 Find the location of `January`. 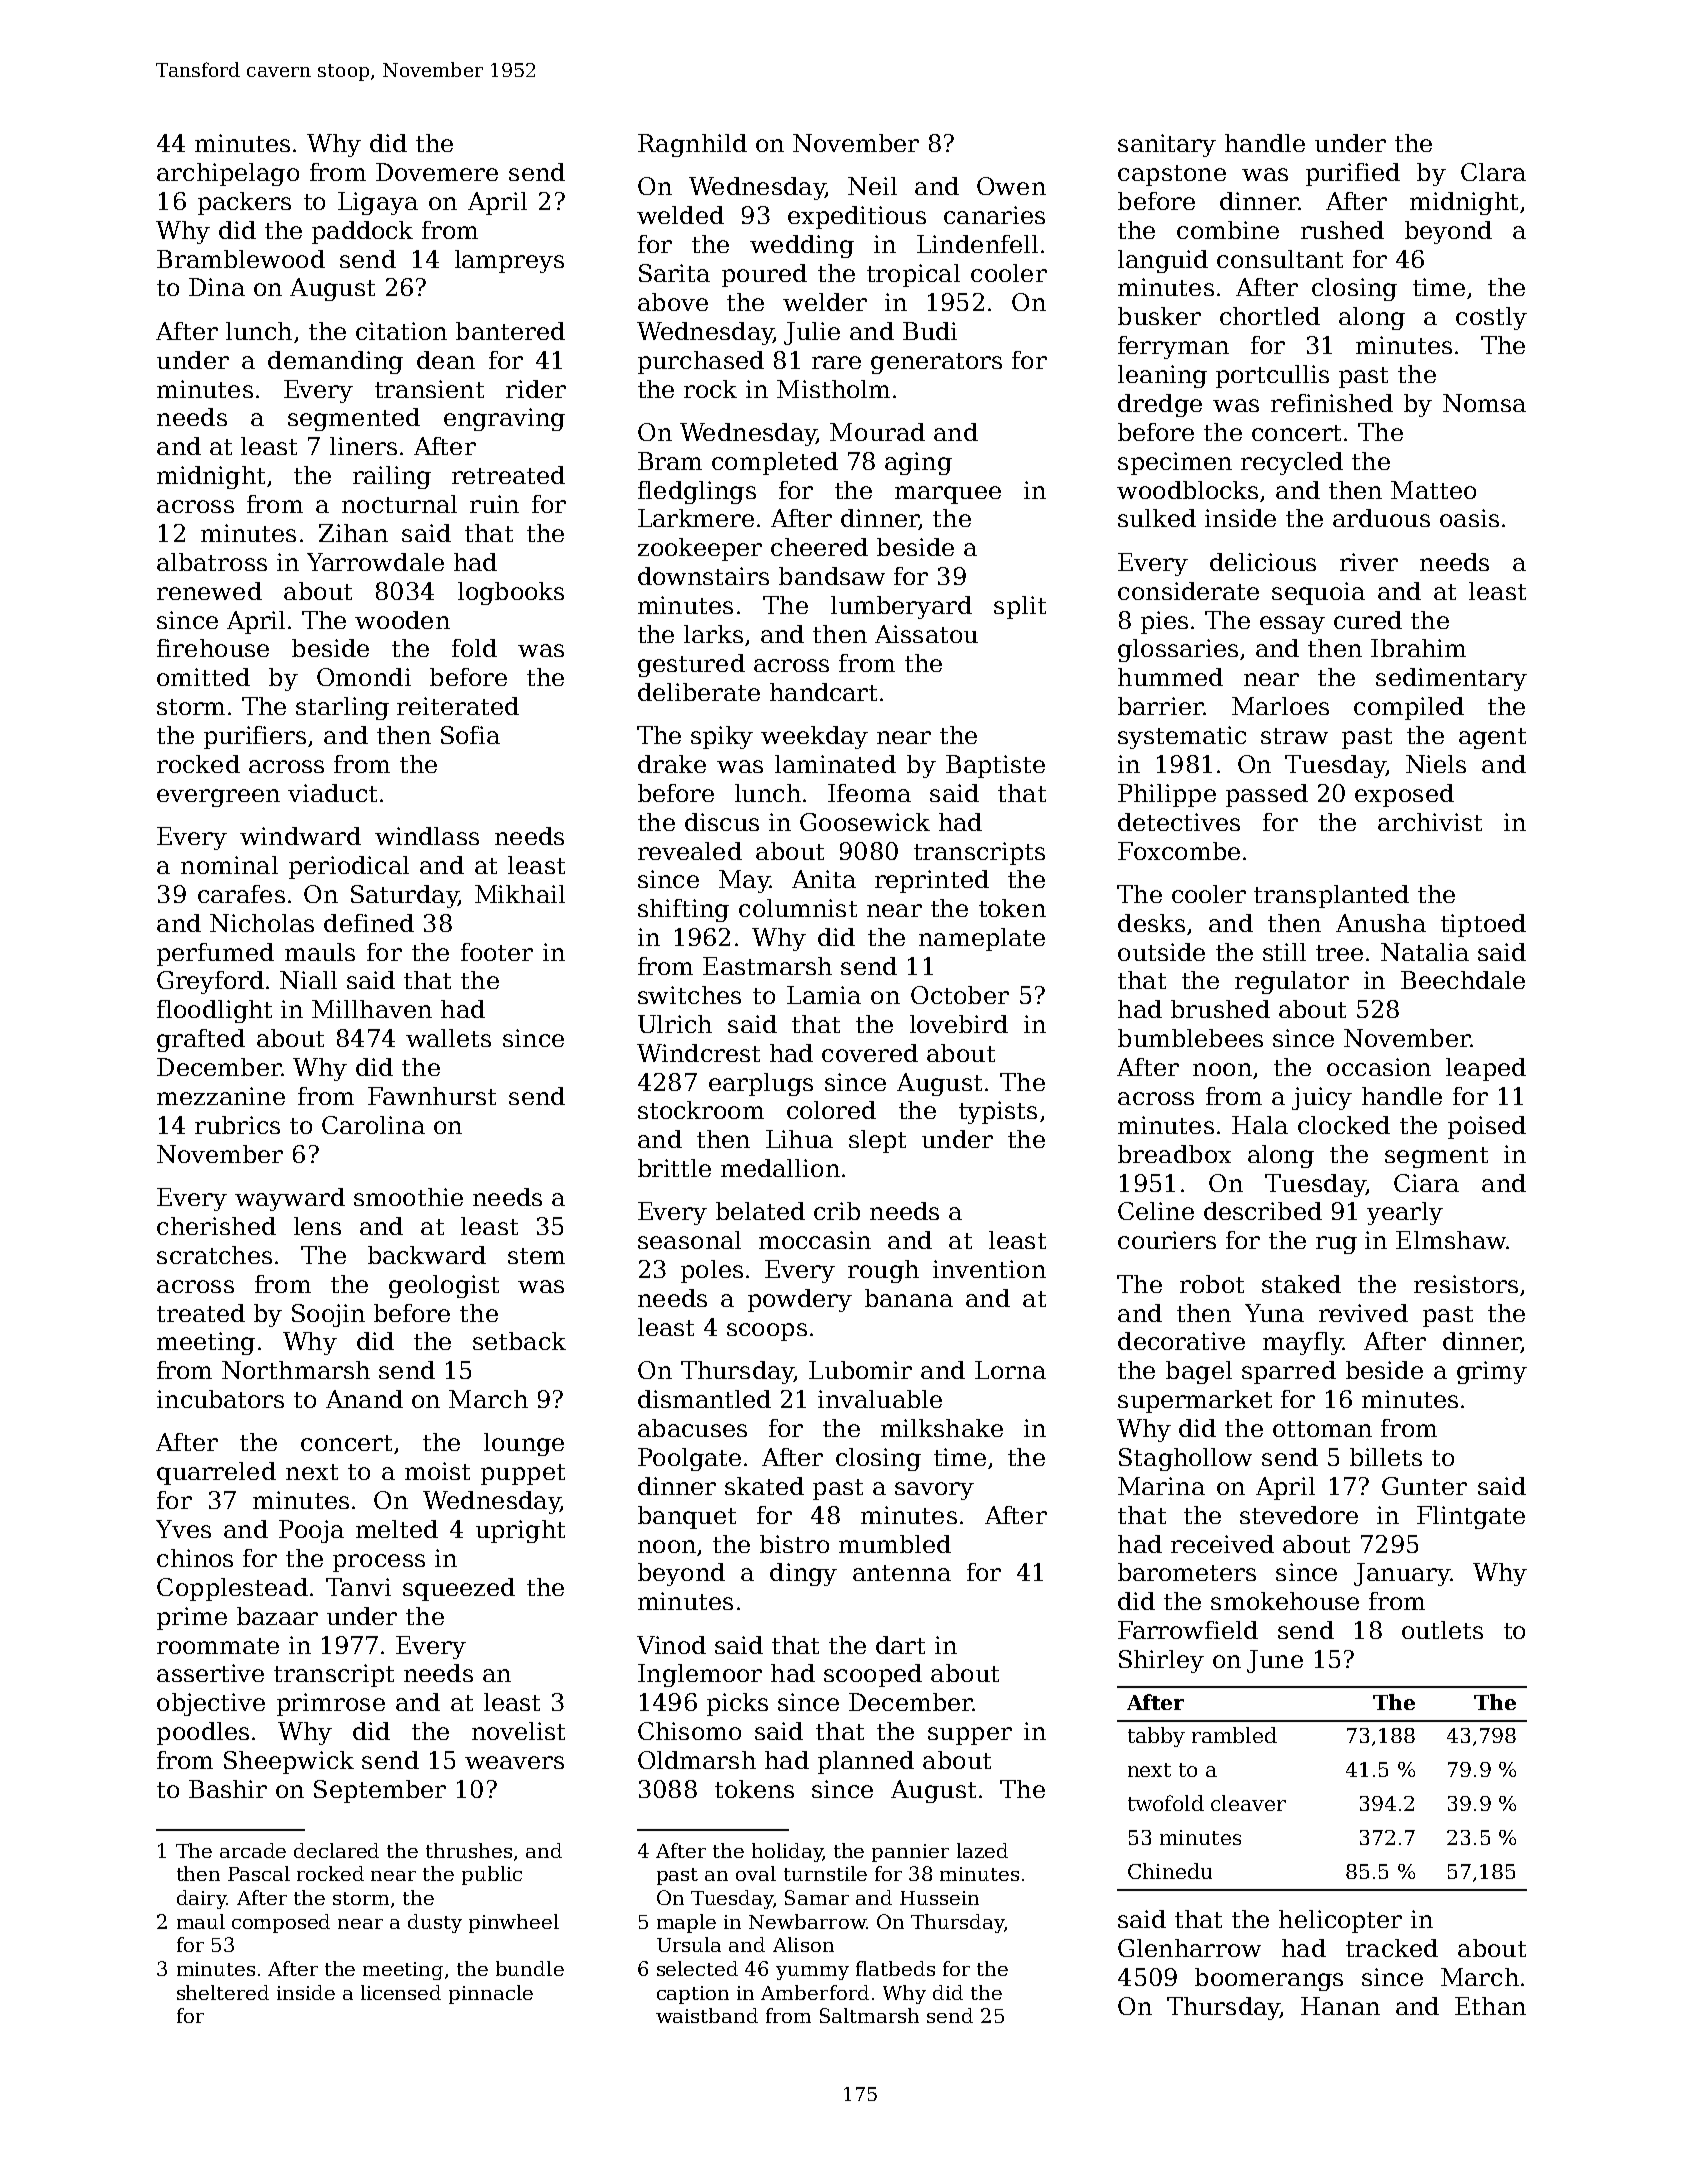

January is located at coordinates (1402, 1574).
